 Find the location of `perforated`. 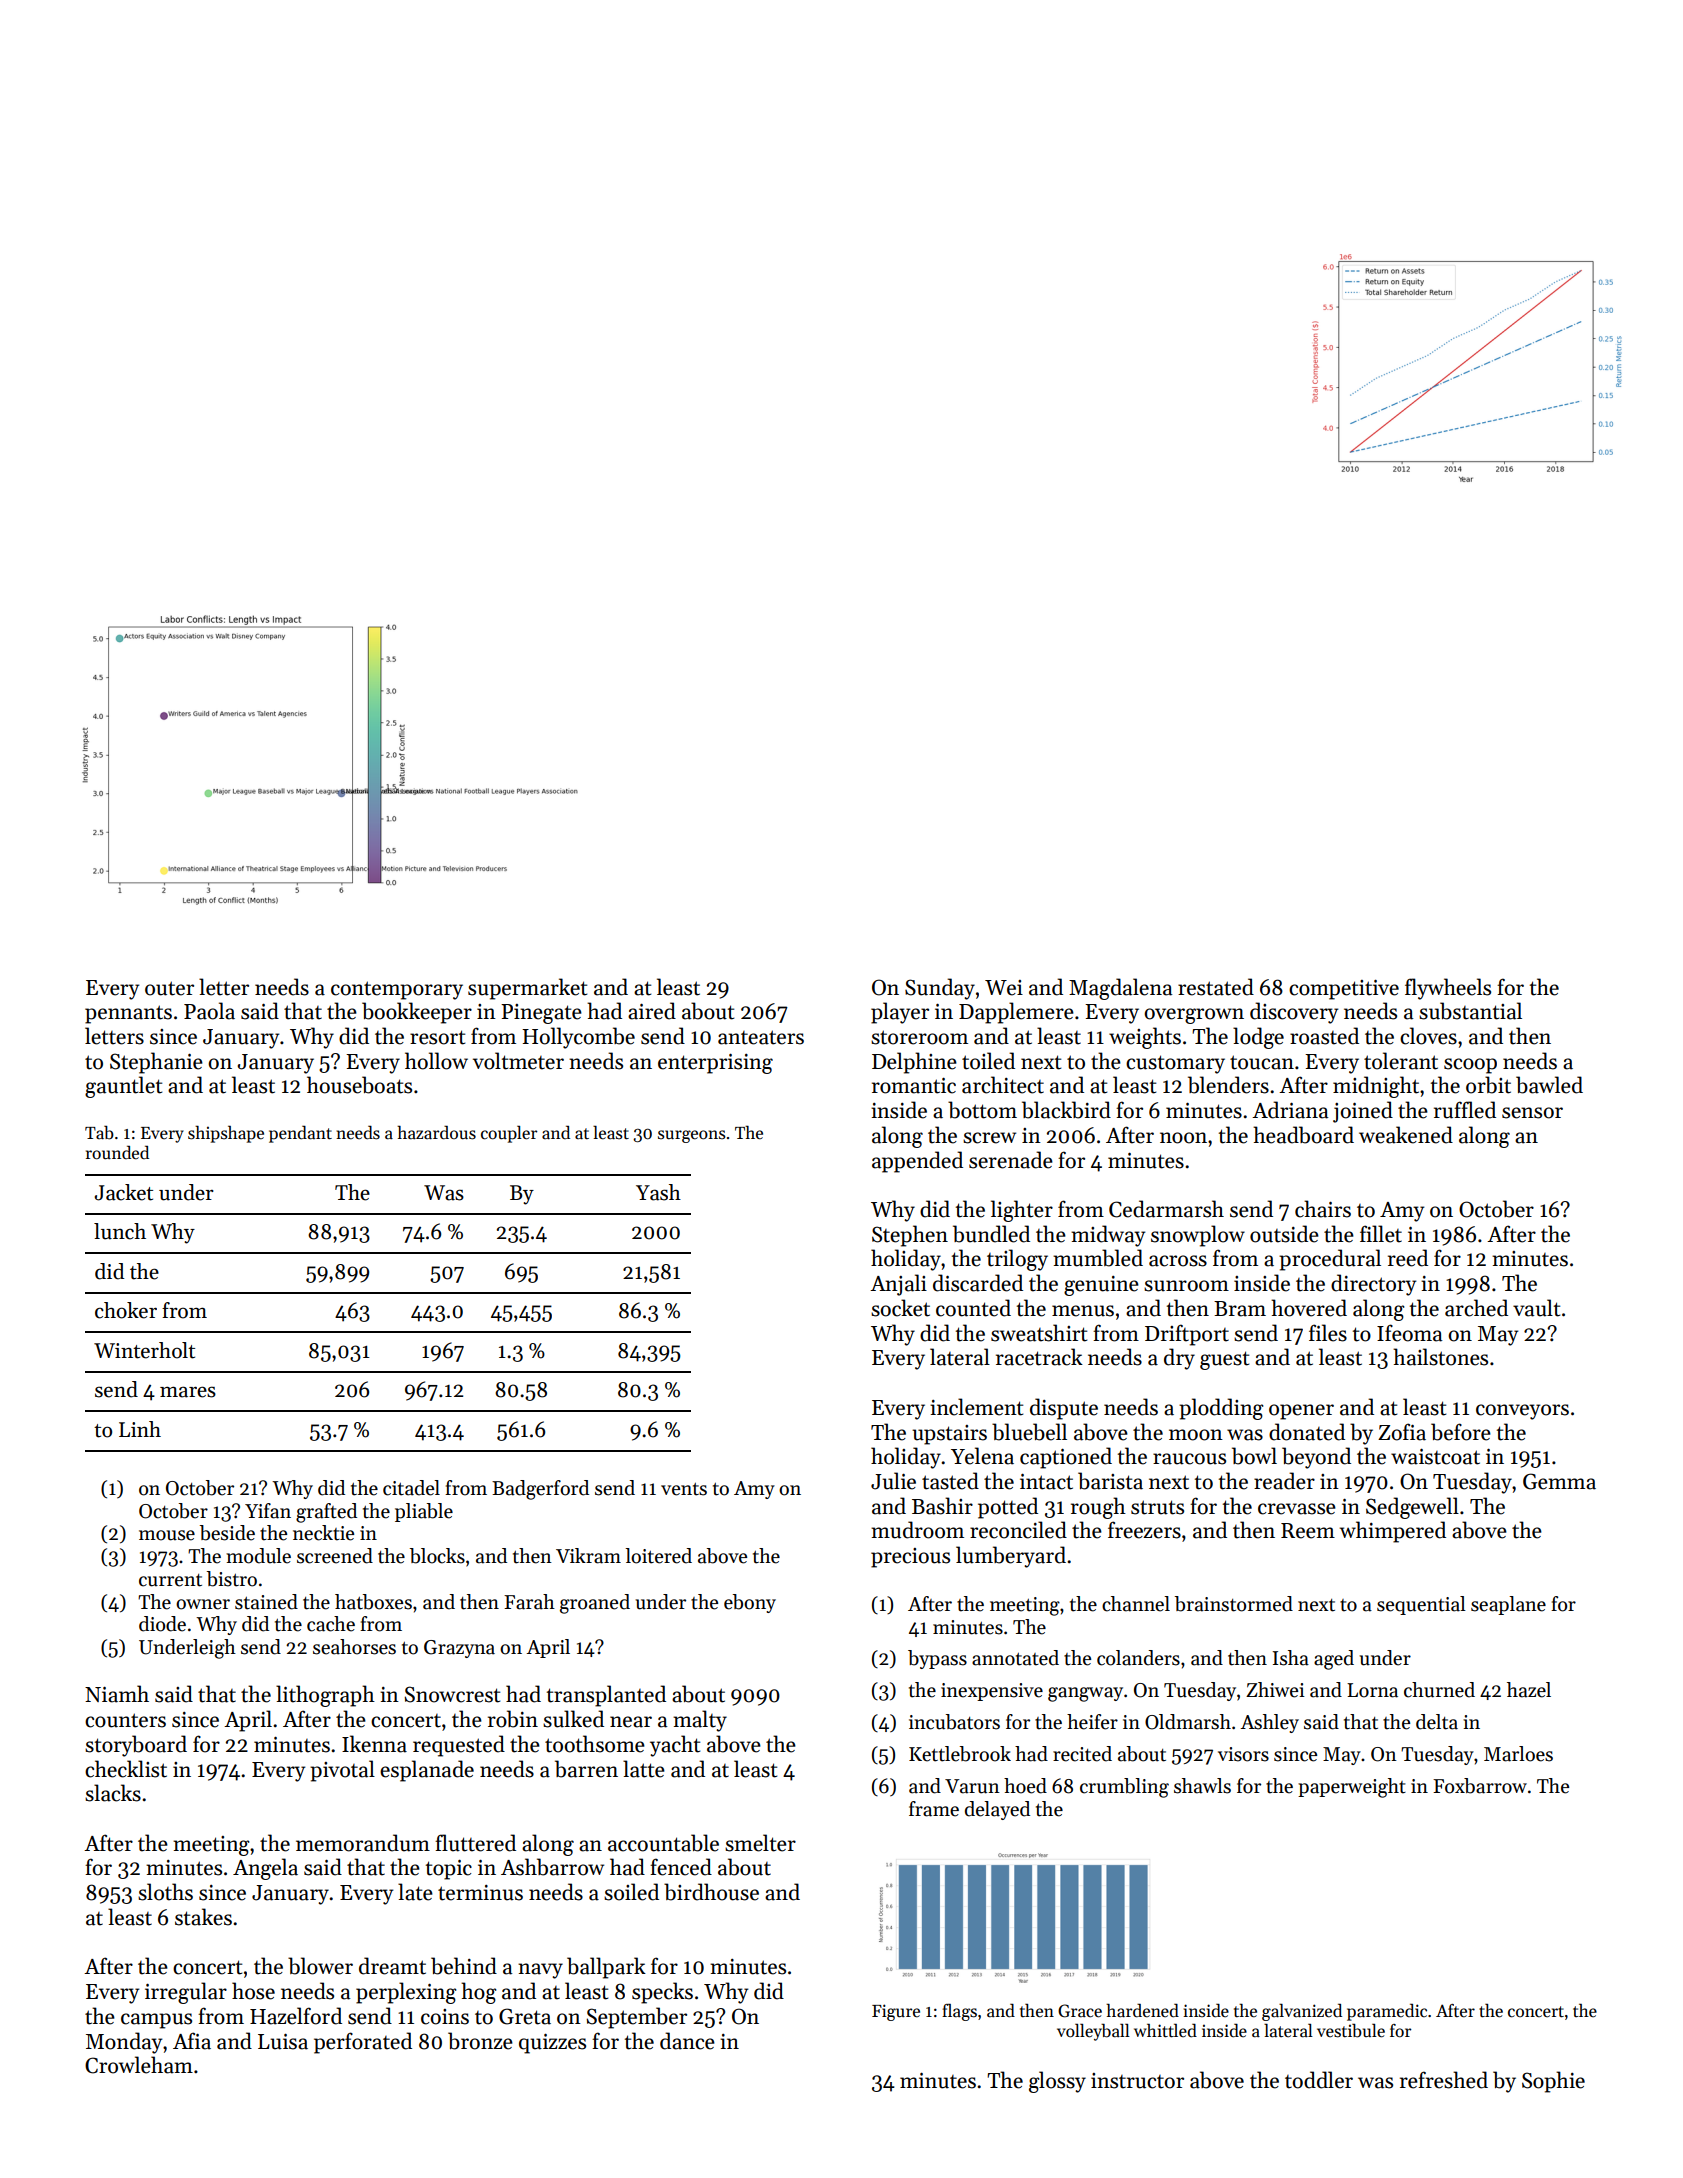

perforated is located at coordinates (363, 2043).
